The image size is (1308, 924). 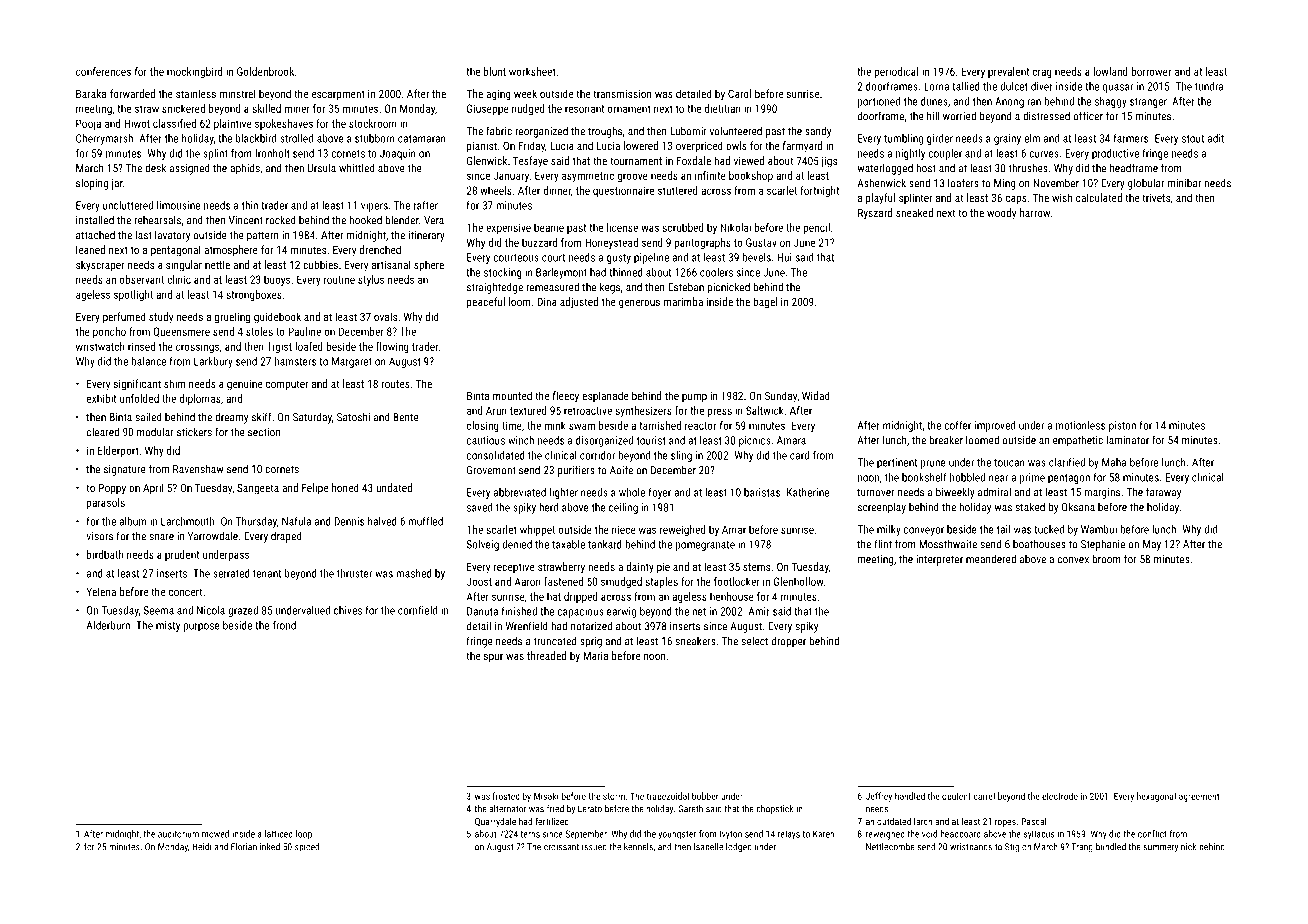 What do you see at coordinates (237, 93) in the page?
I see `minstrel` at bounding box center [237, 93].
